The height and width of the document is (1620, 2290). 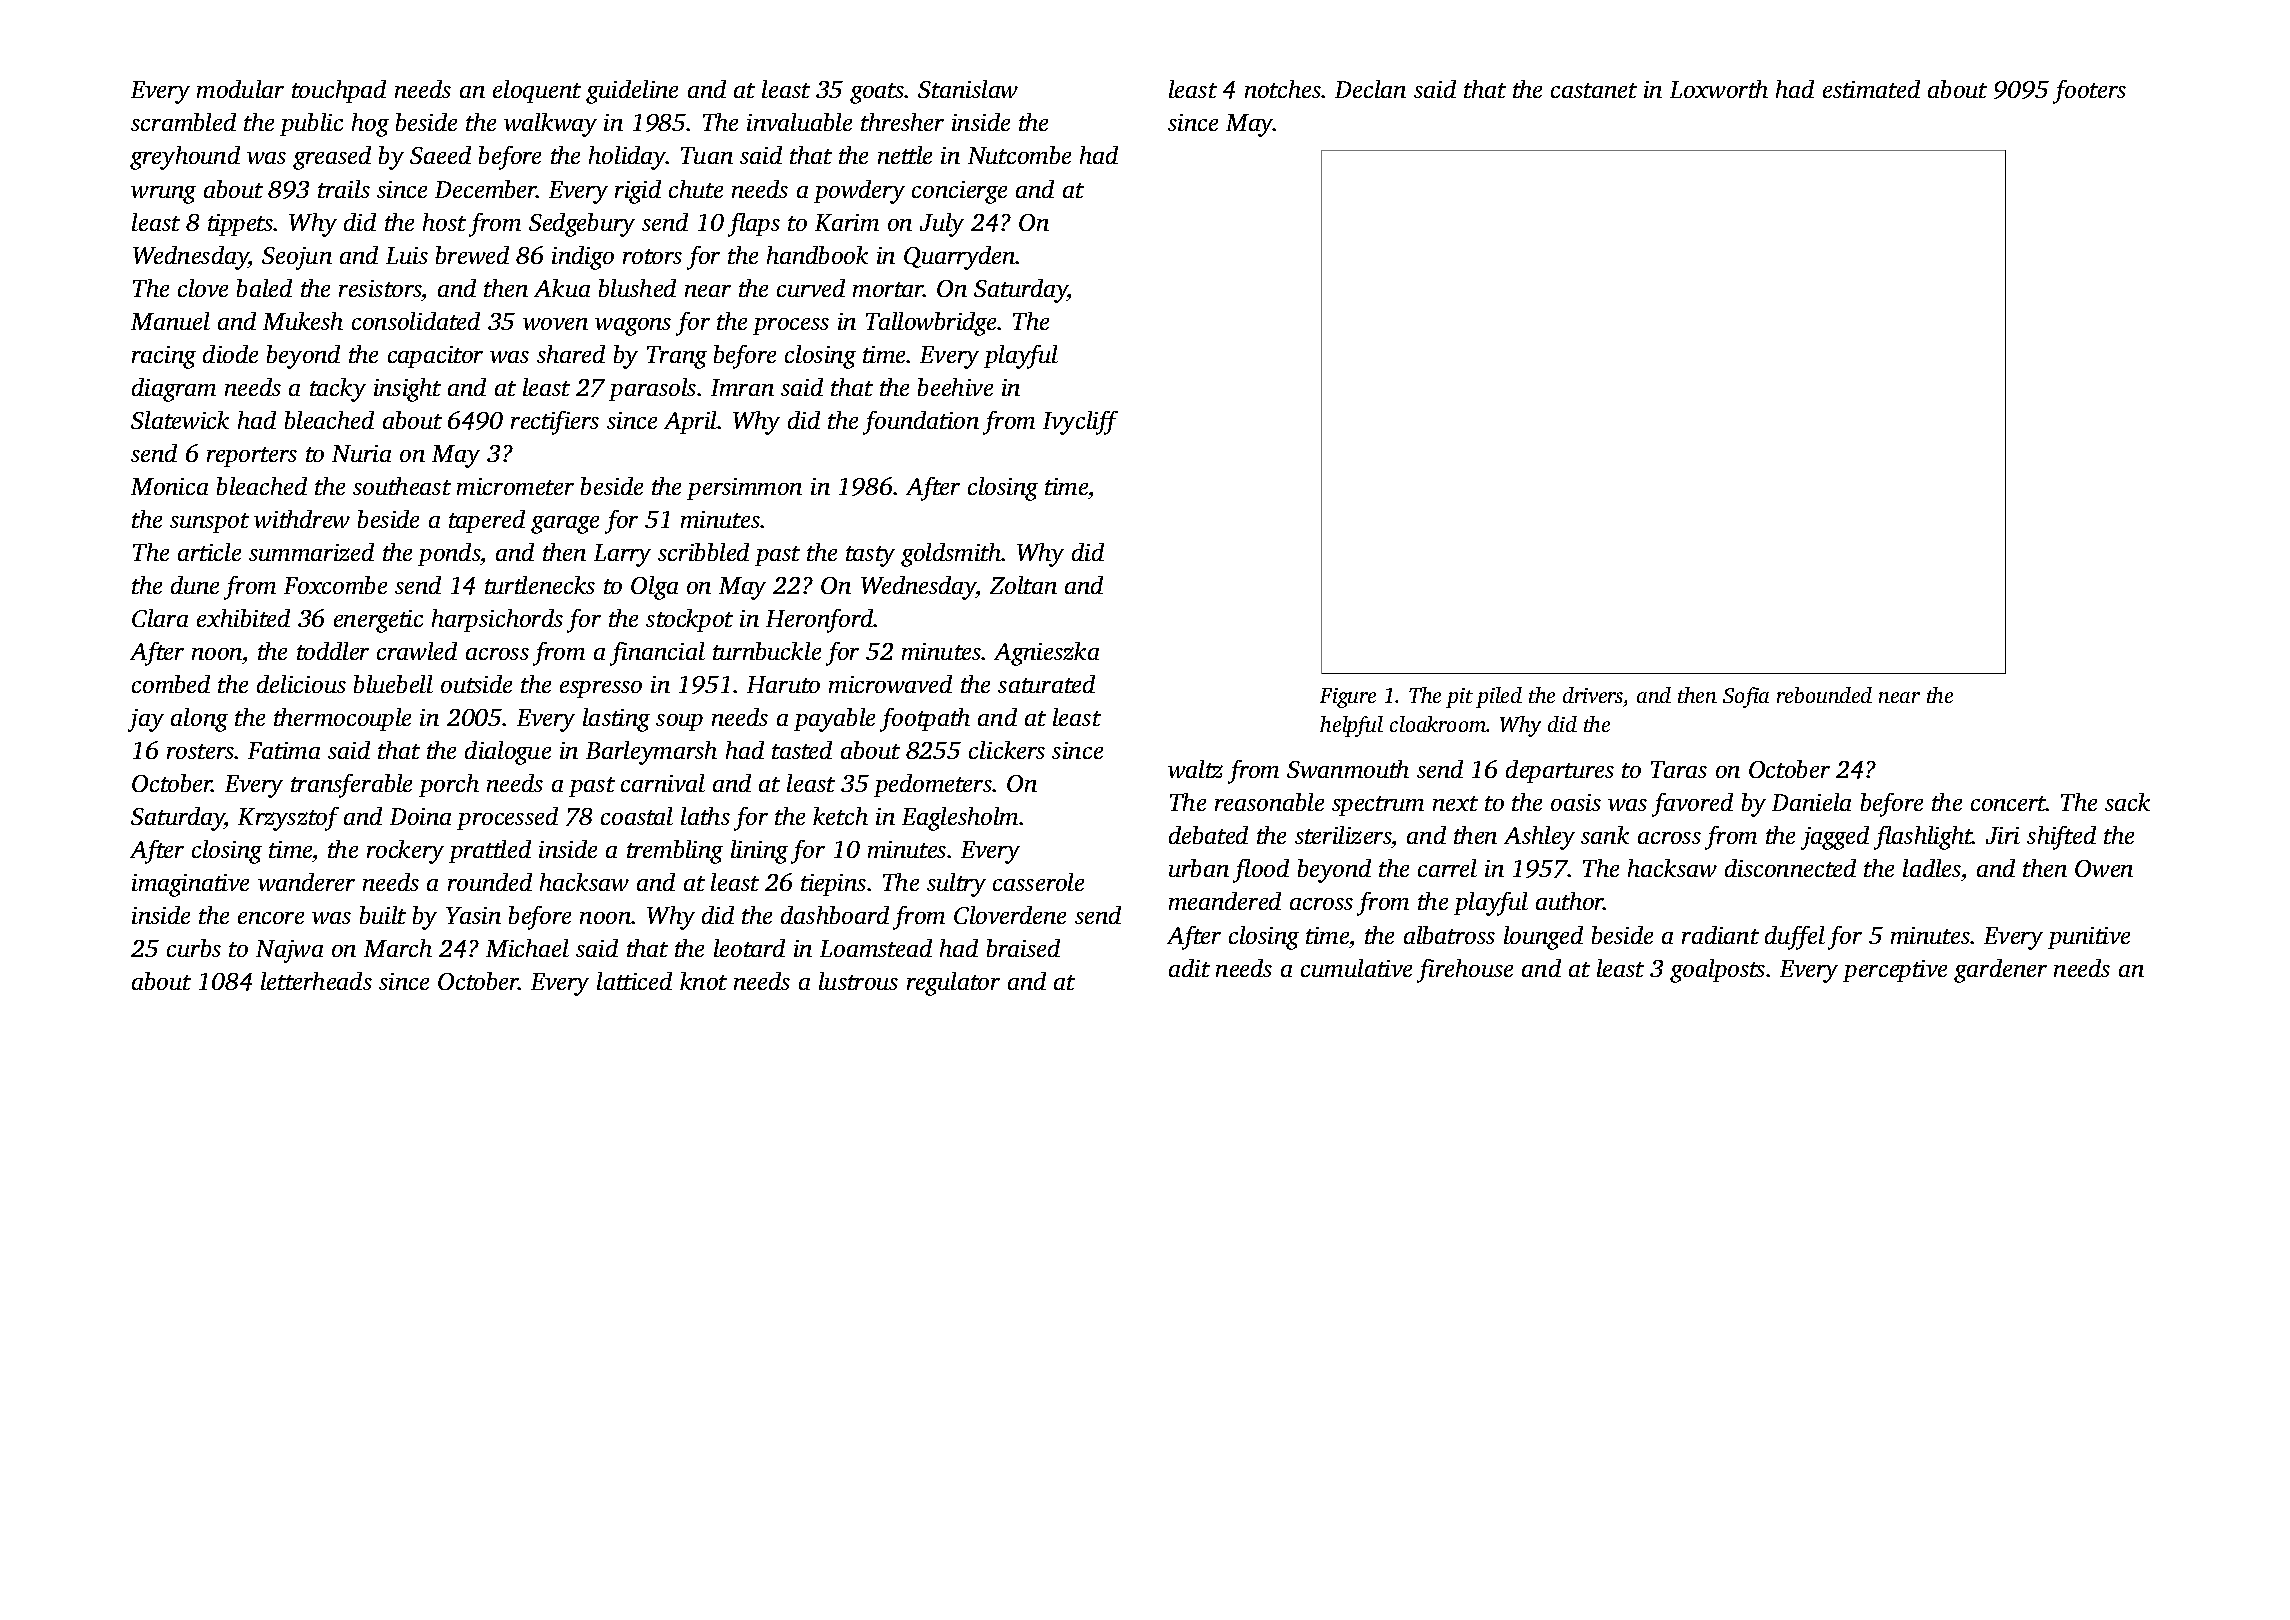 I want to click on encore, so click(x=271, y=918).
